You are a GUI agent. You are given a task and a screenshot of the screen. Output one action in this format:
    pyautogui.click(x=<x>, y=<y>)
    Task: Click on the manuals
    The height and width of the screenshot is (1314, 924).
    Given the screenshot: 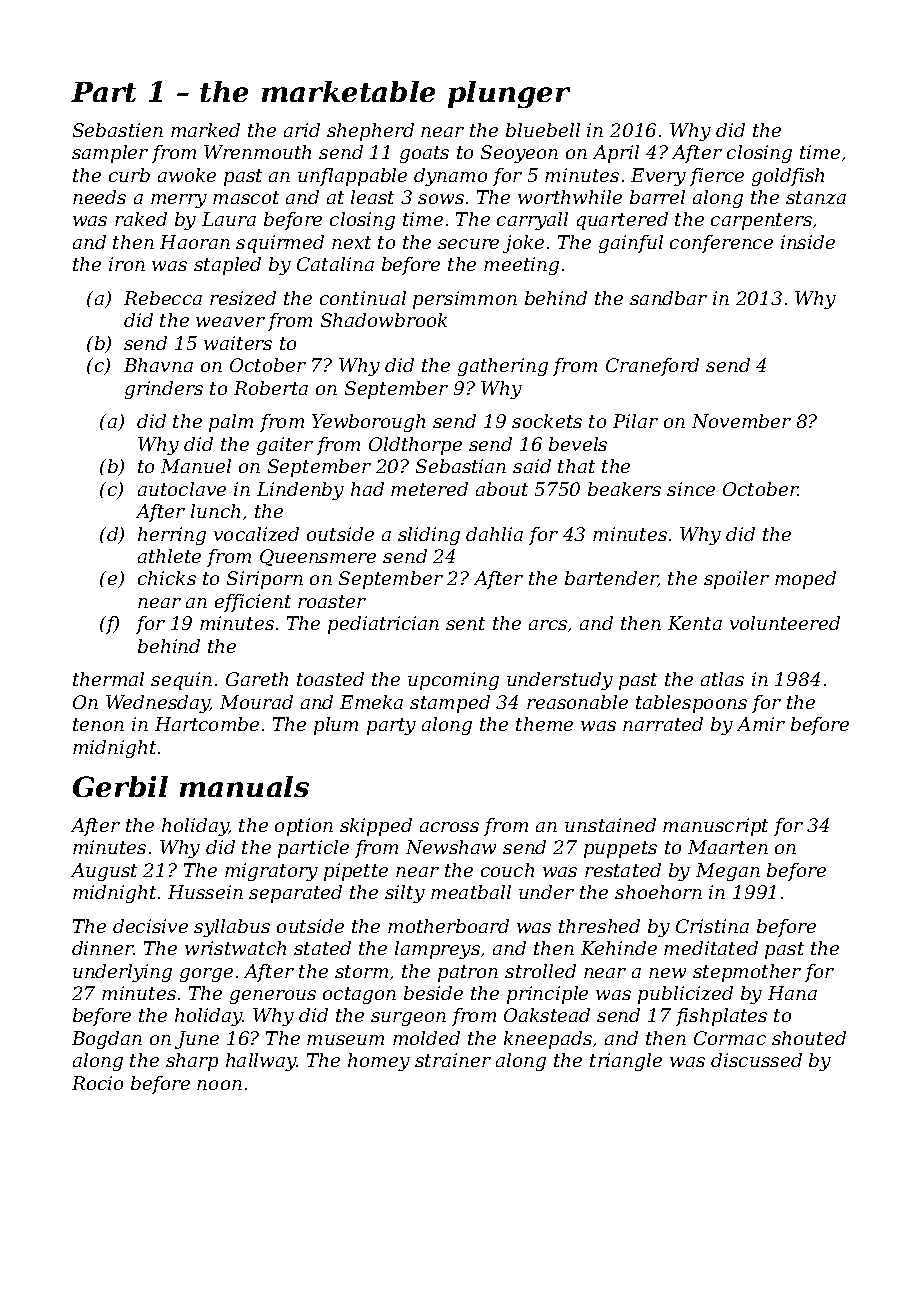 What is the action you would take?
    pyautogui.click(x=244, y=786)
